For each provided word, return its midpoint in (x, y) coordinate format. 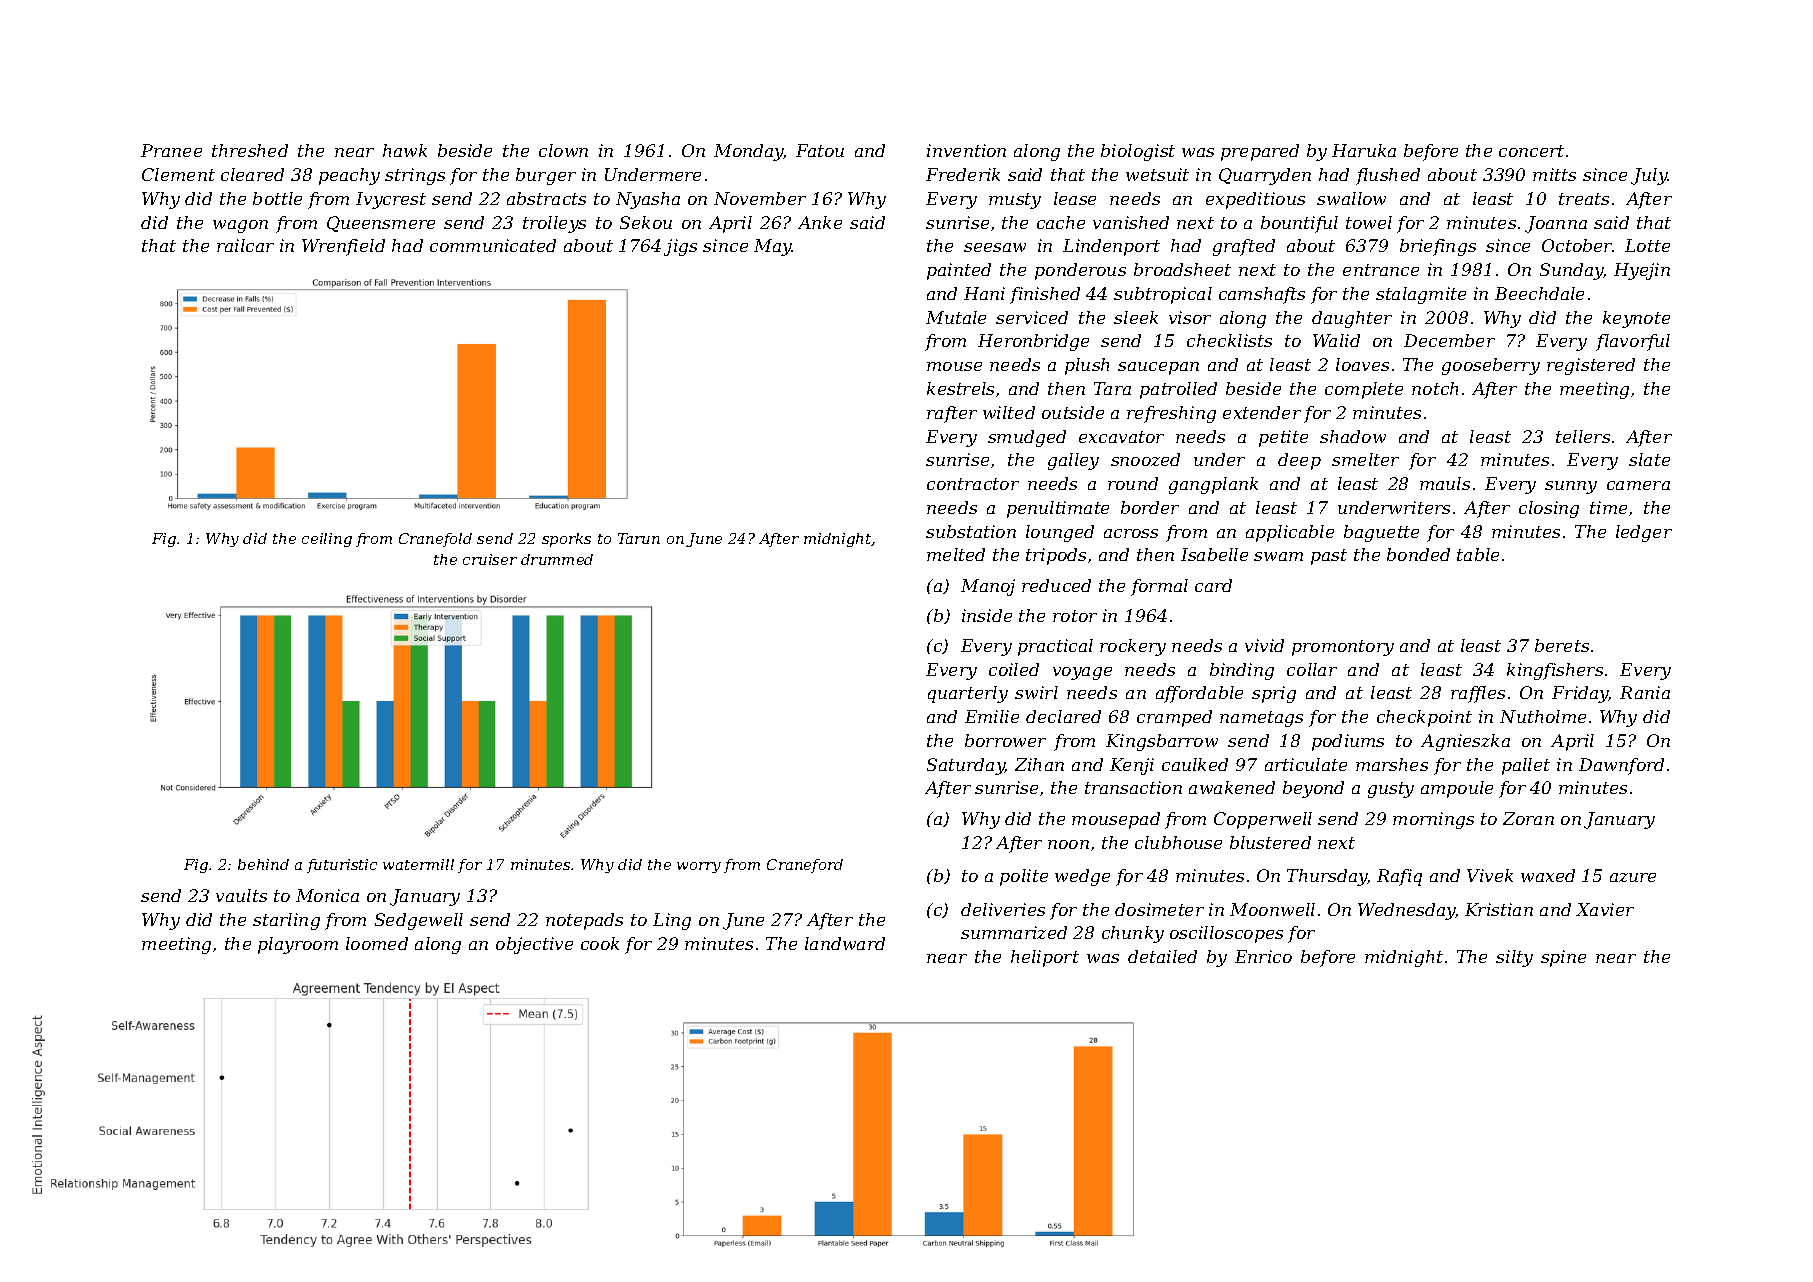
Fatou (820, 150)
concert (1531, 151)
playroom (298, 945)
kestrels (960, 388)
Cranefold (435, 540)
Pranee (171, 150)
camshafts (1262, 295)
